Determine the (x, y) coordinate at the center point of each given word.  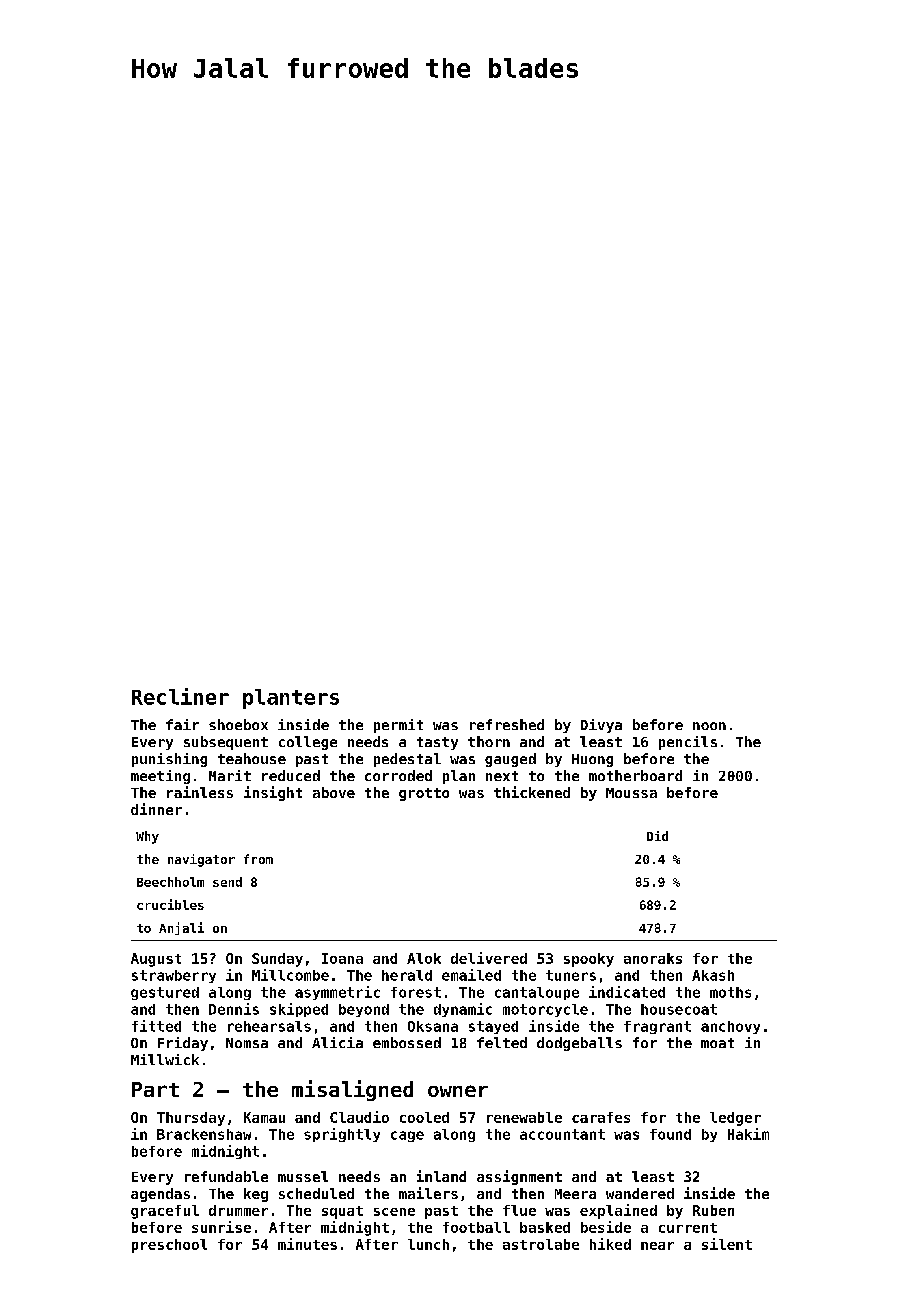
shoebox (238, 724)
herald (407, 975)
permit (398, 726)
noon (709, 726)
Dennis (234, 1009)
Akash (713, 975)
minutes (307, 1244)
